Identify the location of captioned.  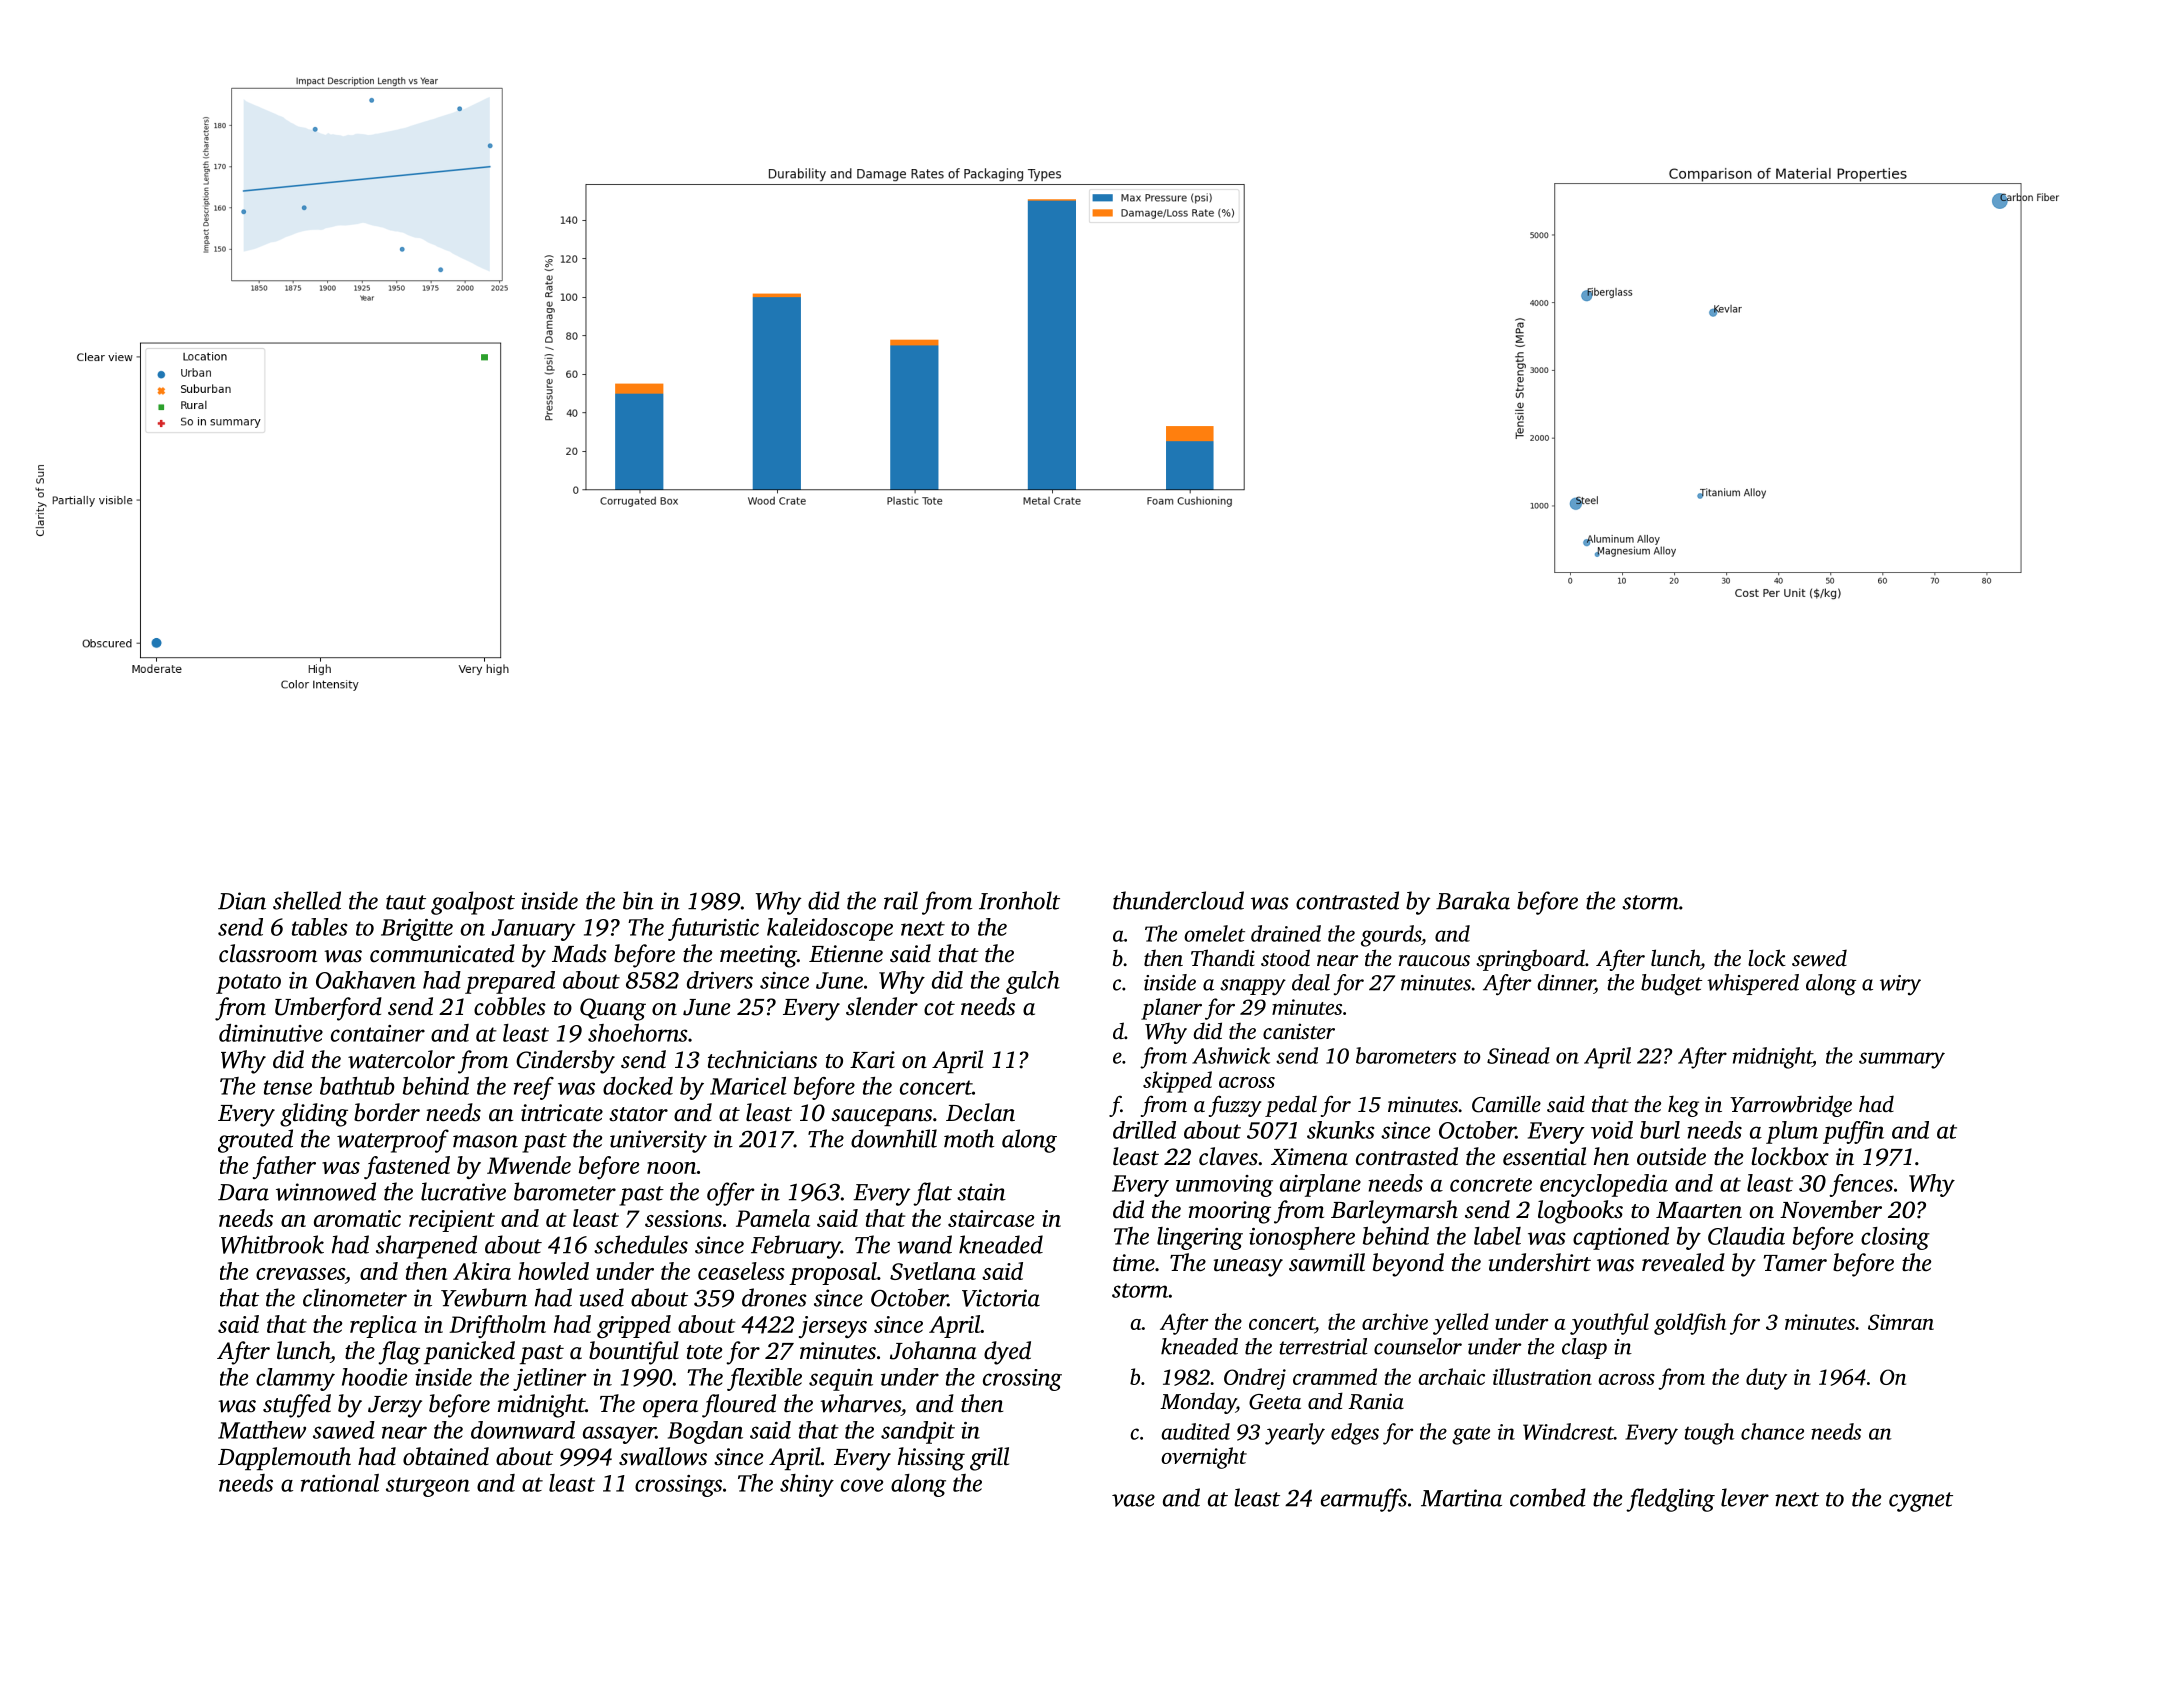
(1621, 1238).
